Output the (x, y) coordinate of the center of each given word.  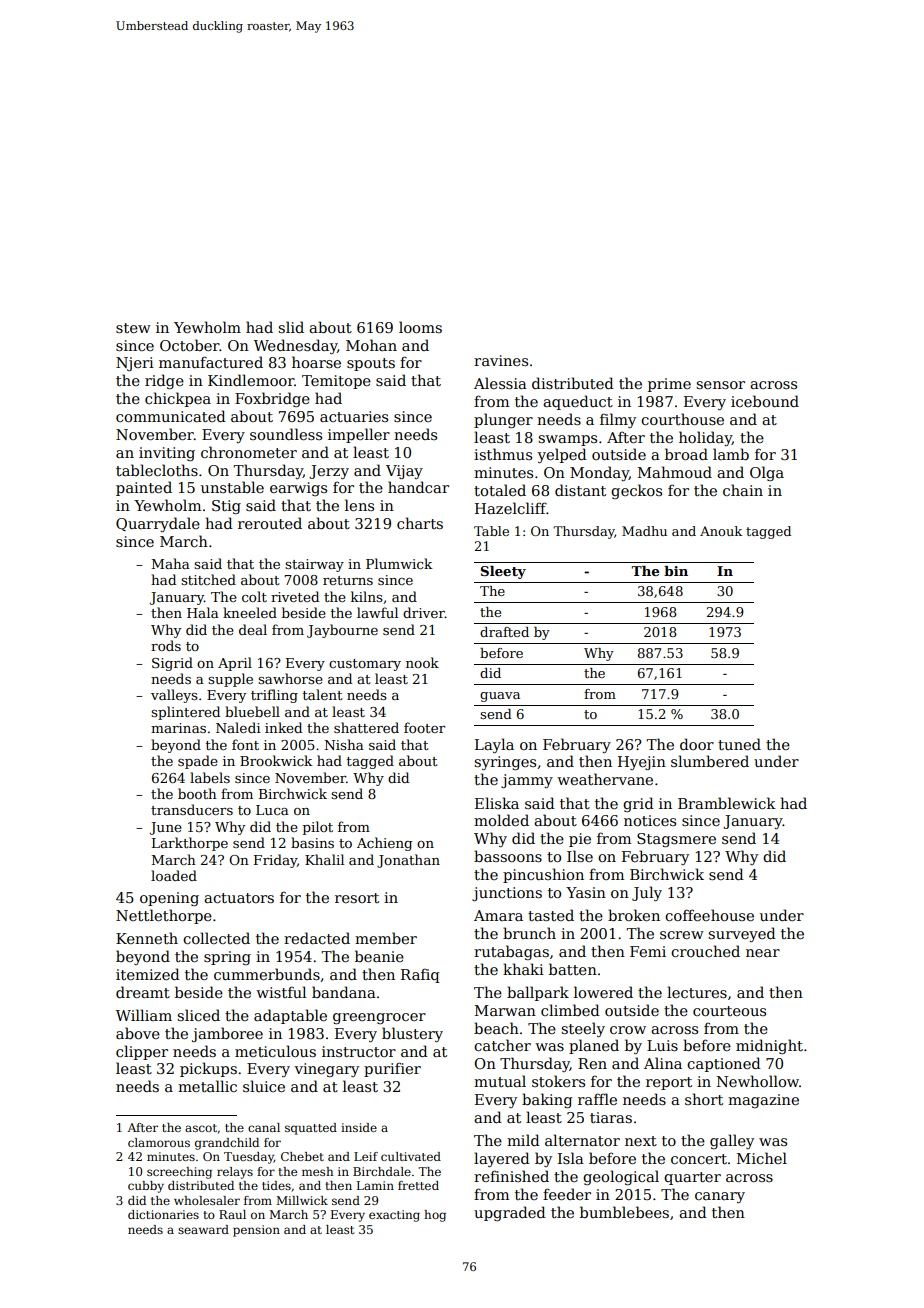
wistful (281, 992)
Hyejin (642, 763)
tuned (739, 744)
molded (501, 820)
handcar (418, 487)
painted (144, 488)
